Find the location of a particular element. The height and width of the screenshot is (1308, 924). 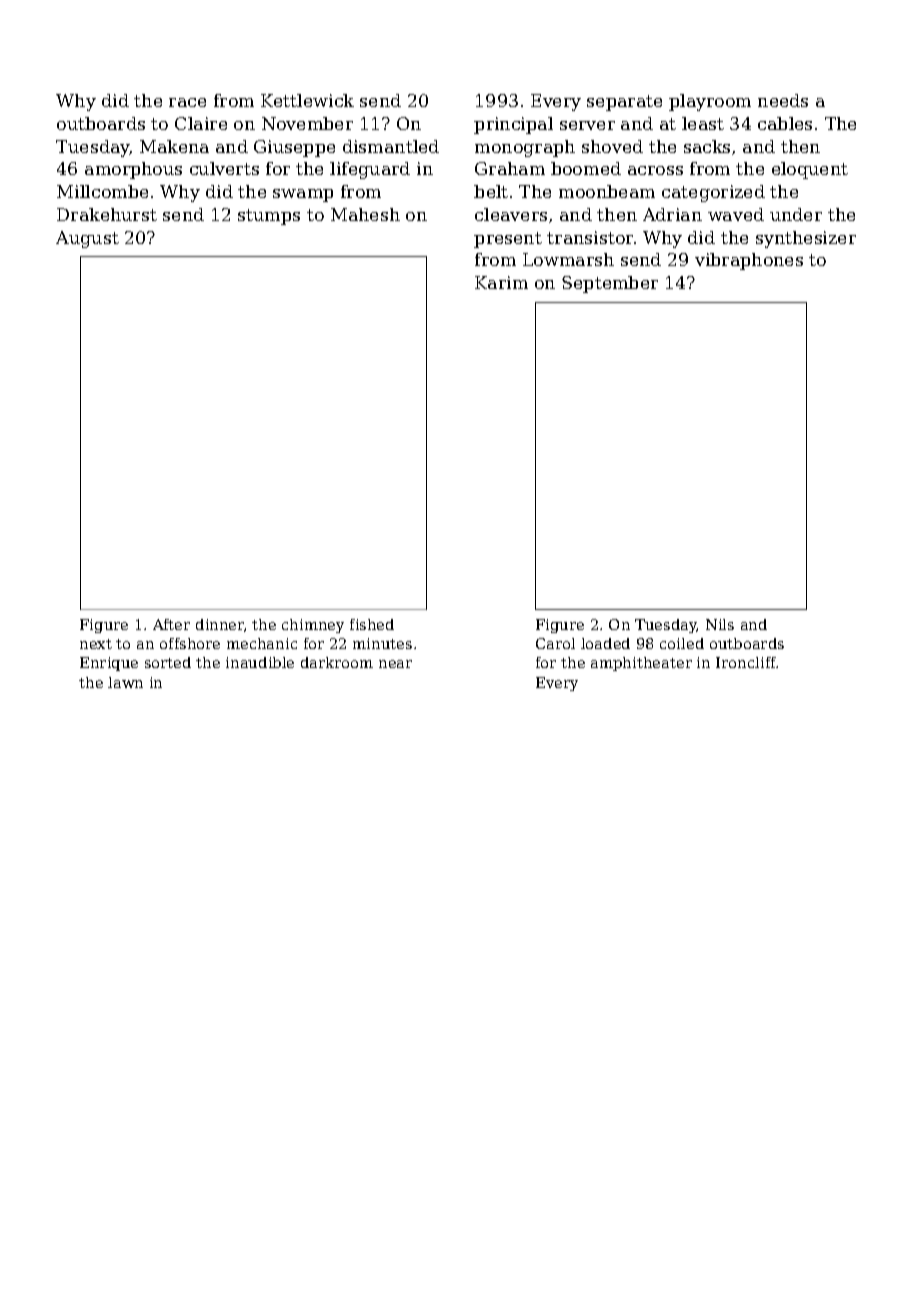

Adrian is located at coordinates (672, 214).
